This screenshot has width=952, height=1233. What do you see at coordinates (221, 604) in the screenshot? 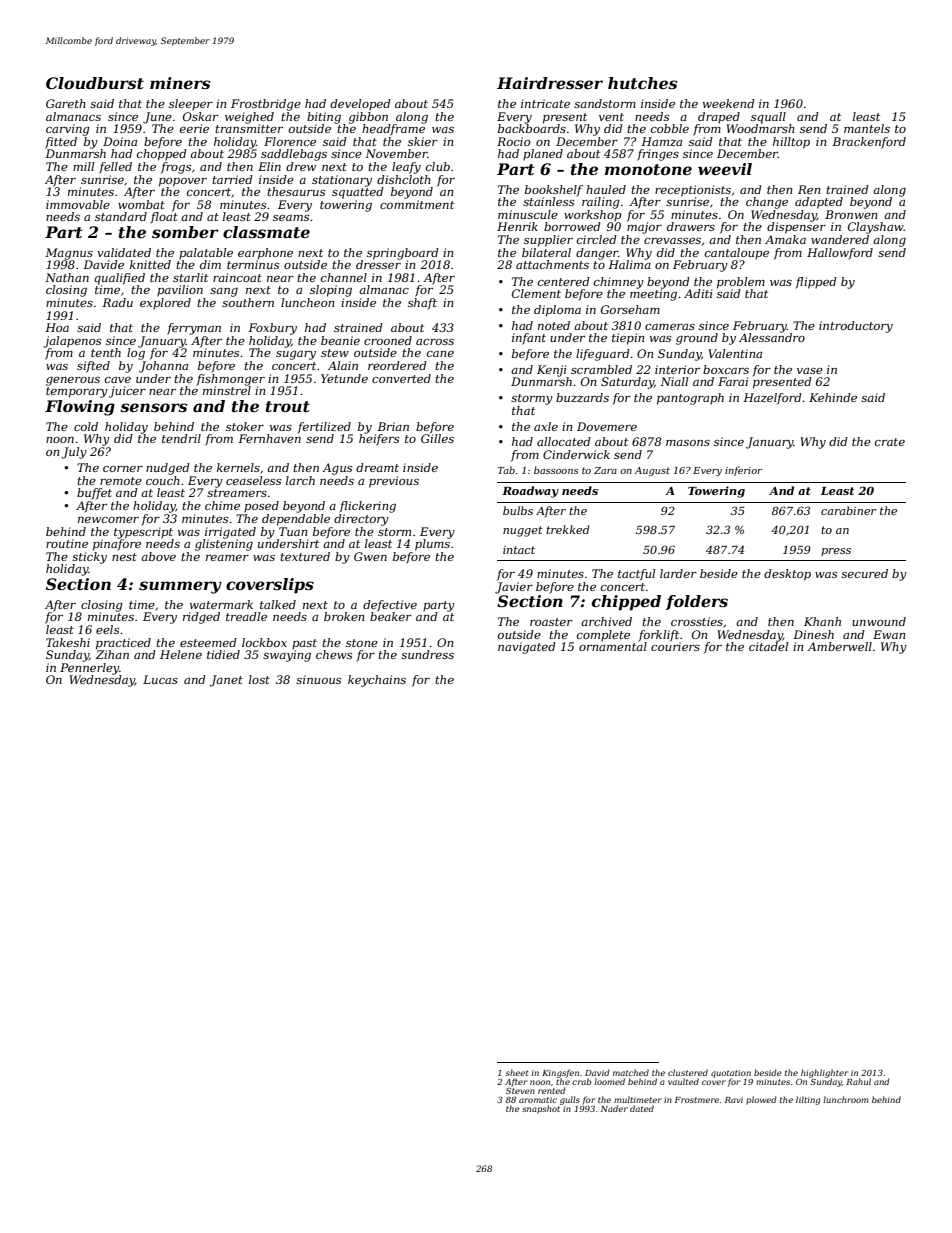
I see `watermark` at bounding box center [221, 604].
